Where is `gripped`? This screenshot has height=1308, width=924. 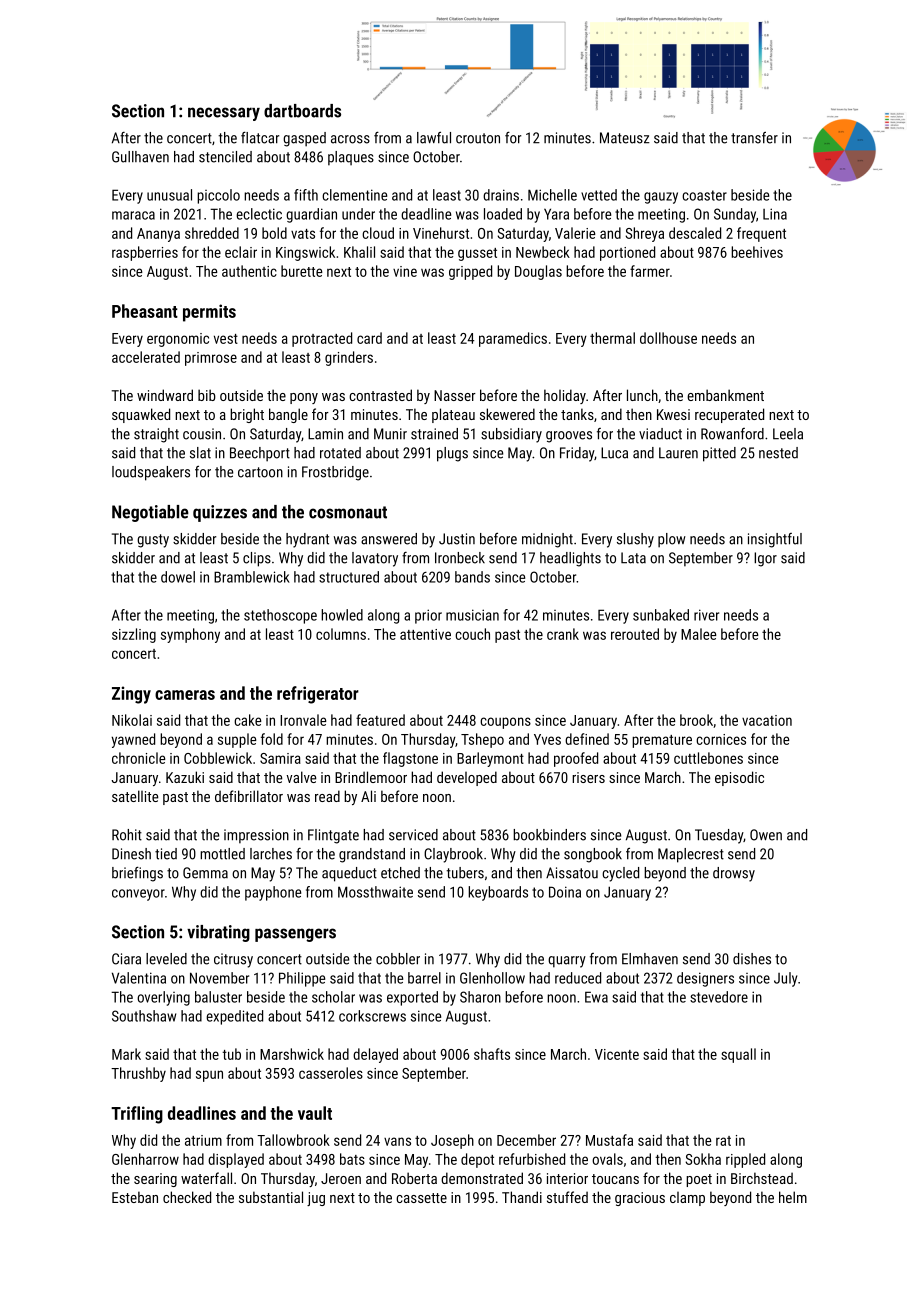
gripped is located at coordinates (470, 272).
